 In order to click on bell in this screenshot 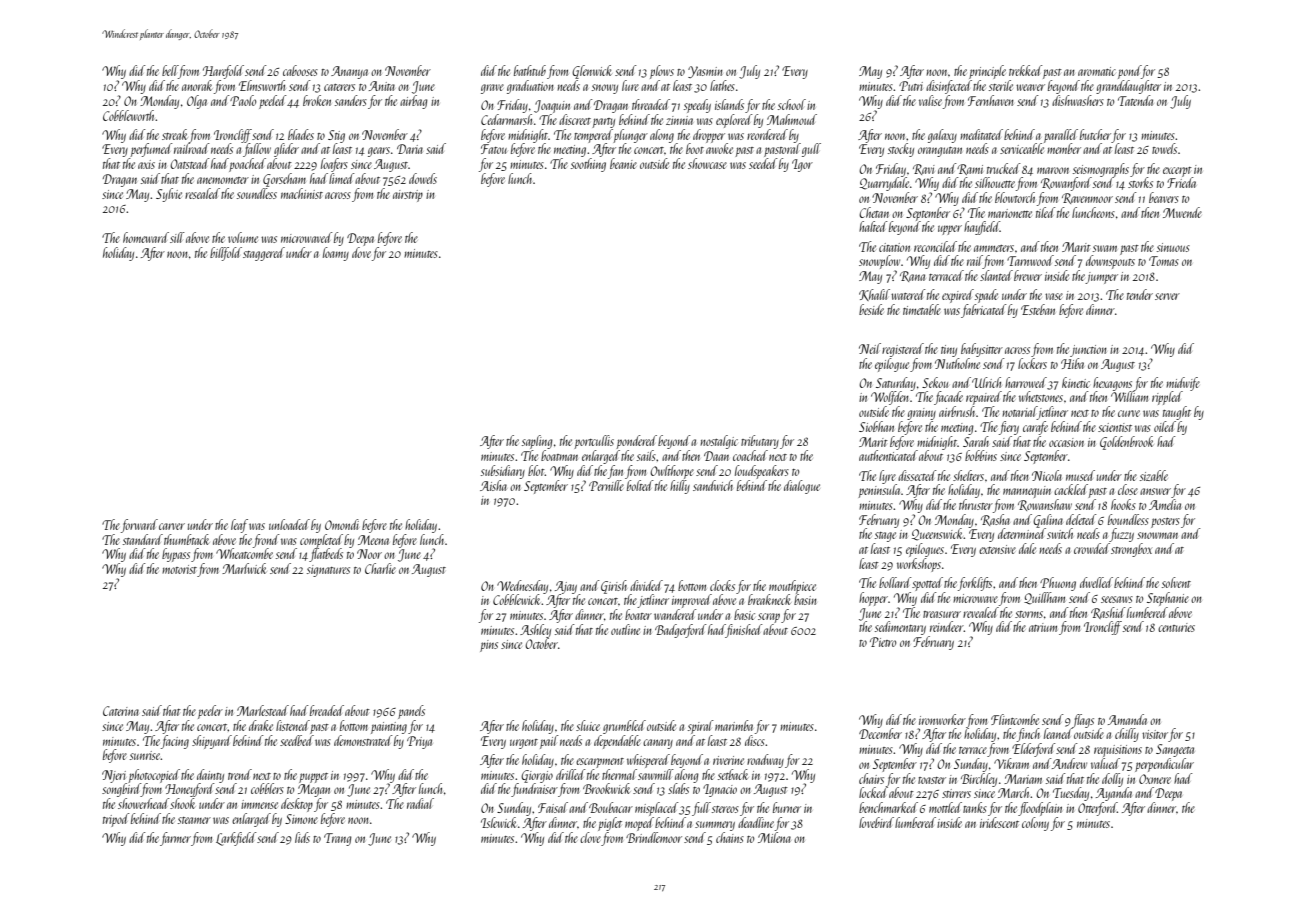, I will do `click(170, 70)`.
